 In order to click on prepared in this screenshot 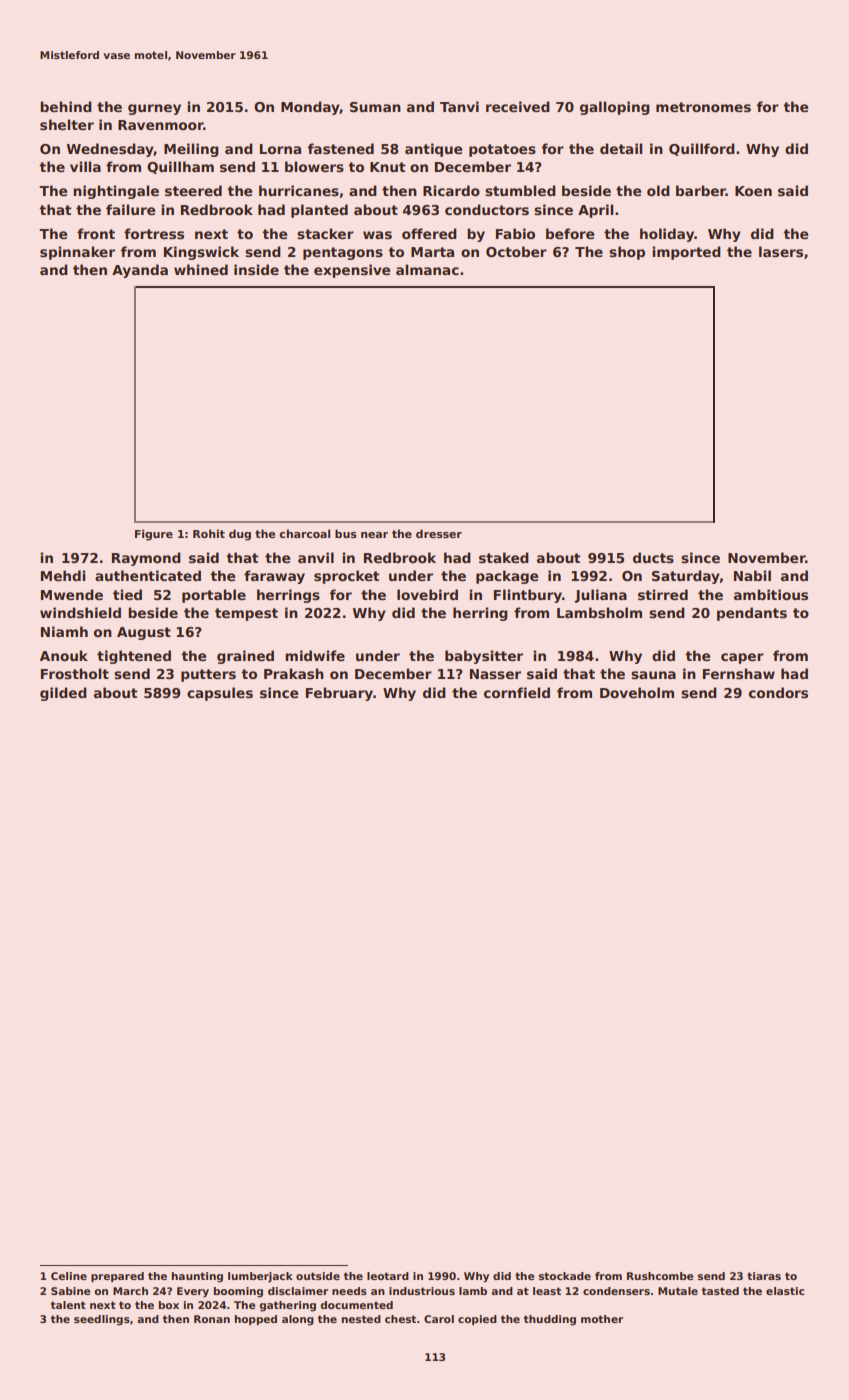, I will do `click(117, 1277)`.
